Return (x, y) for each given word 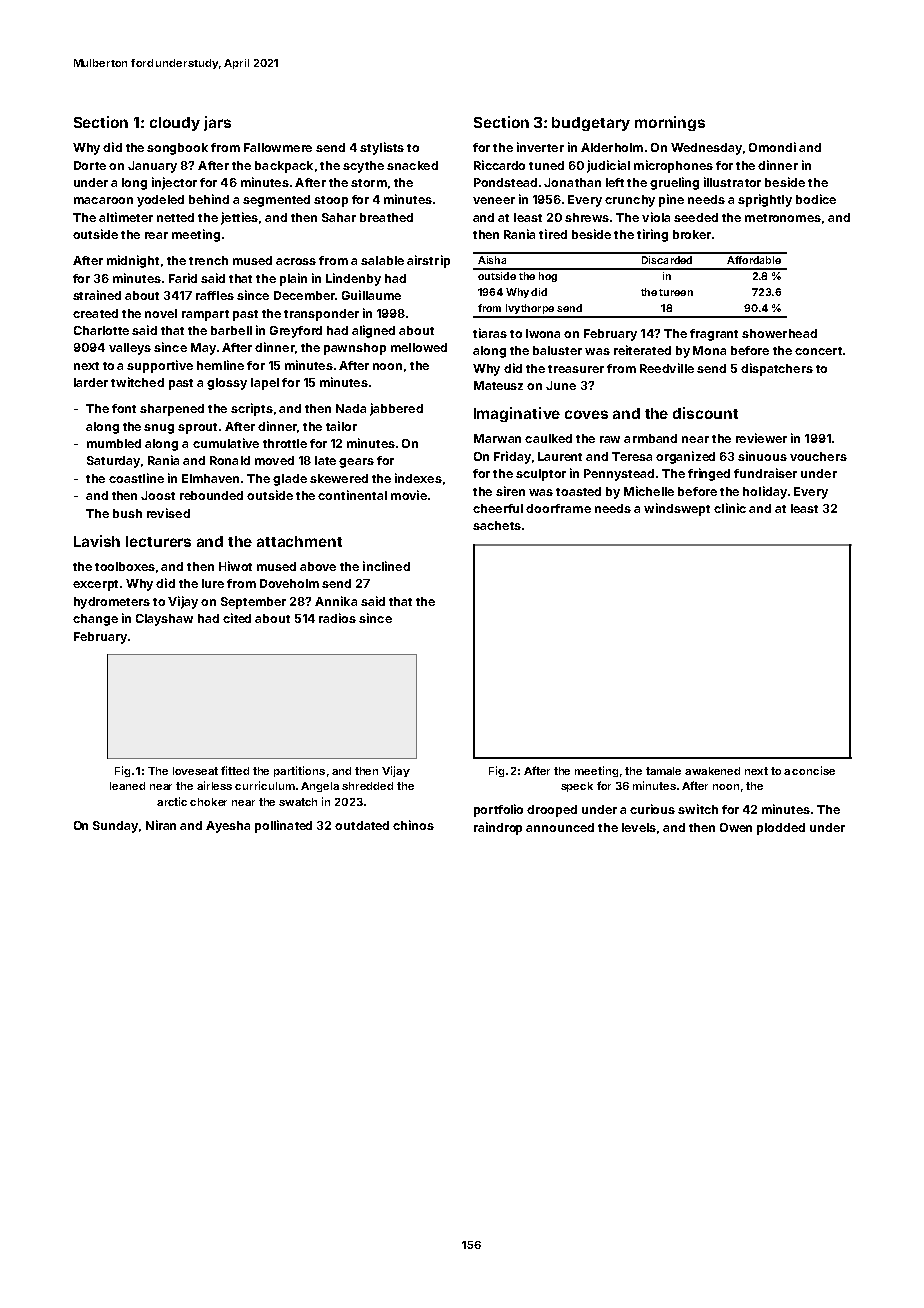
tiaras (490, 333)
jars (217, 123)
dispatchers (777, 369)
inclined (386, 566)
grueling (674, 183)
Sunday (115, 827)
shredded (367, 786)
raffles (215, 295)
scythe (363, 167)
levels (639, 827)
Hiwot (235, 566)
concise (813, 770)
